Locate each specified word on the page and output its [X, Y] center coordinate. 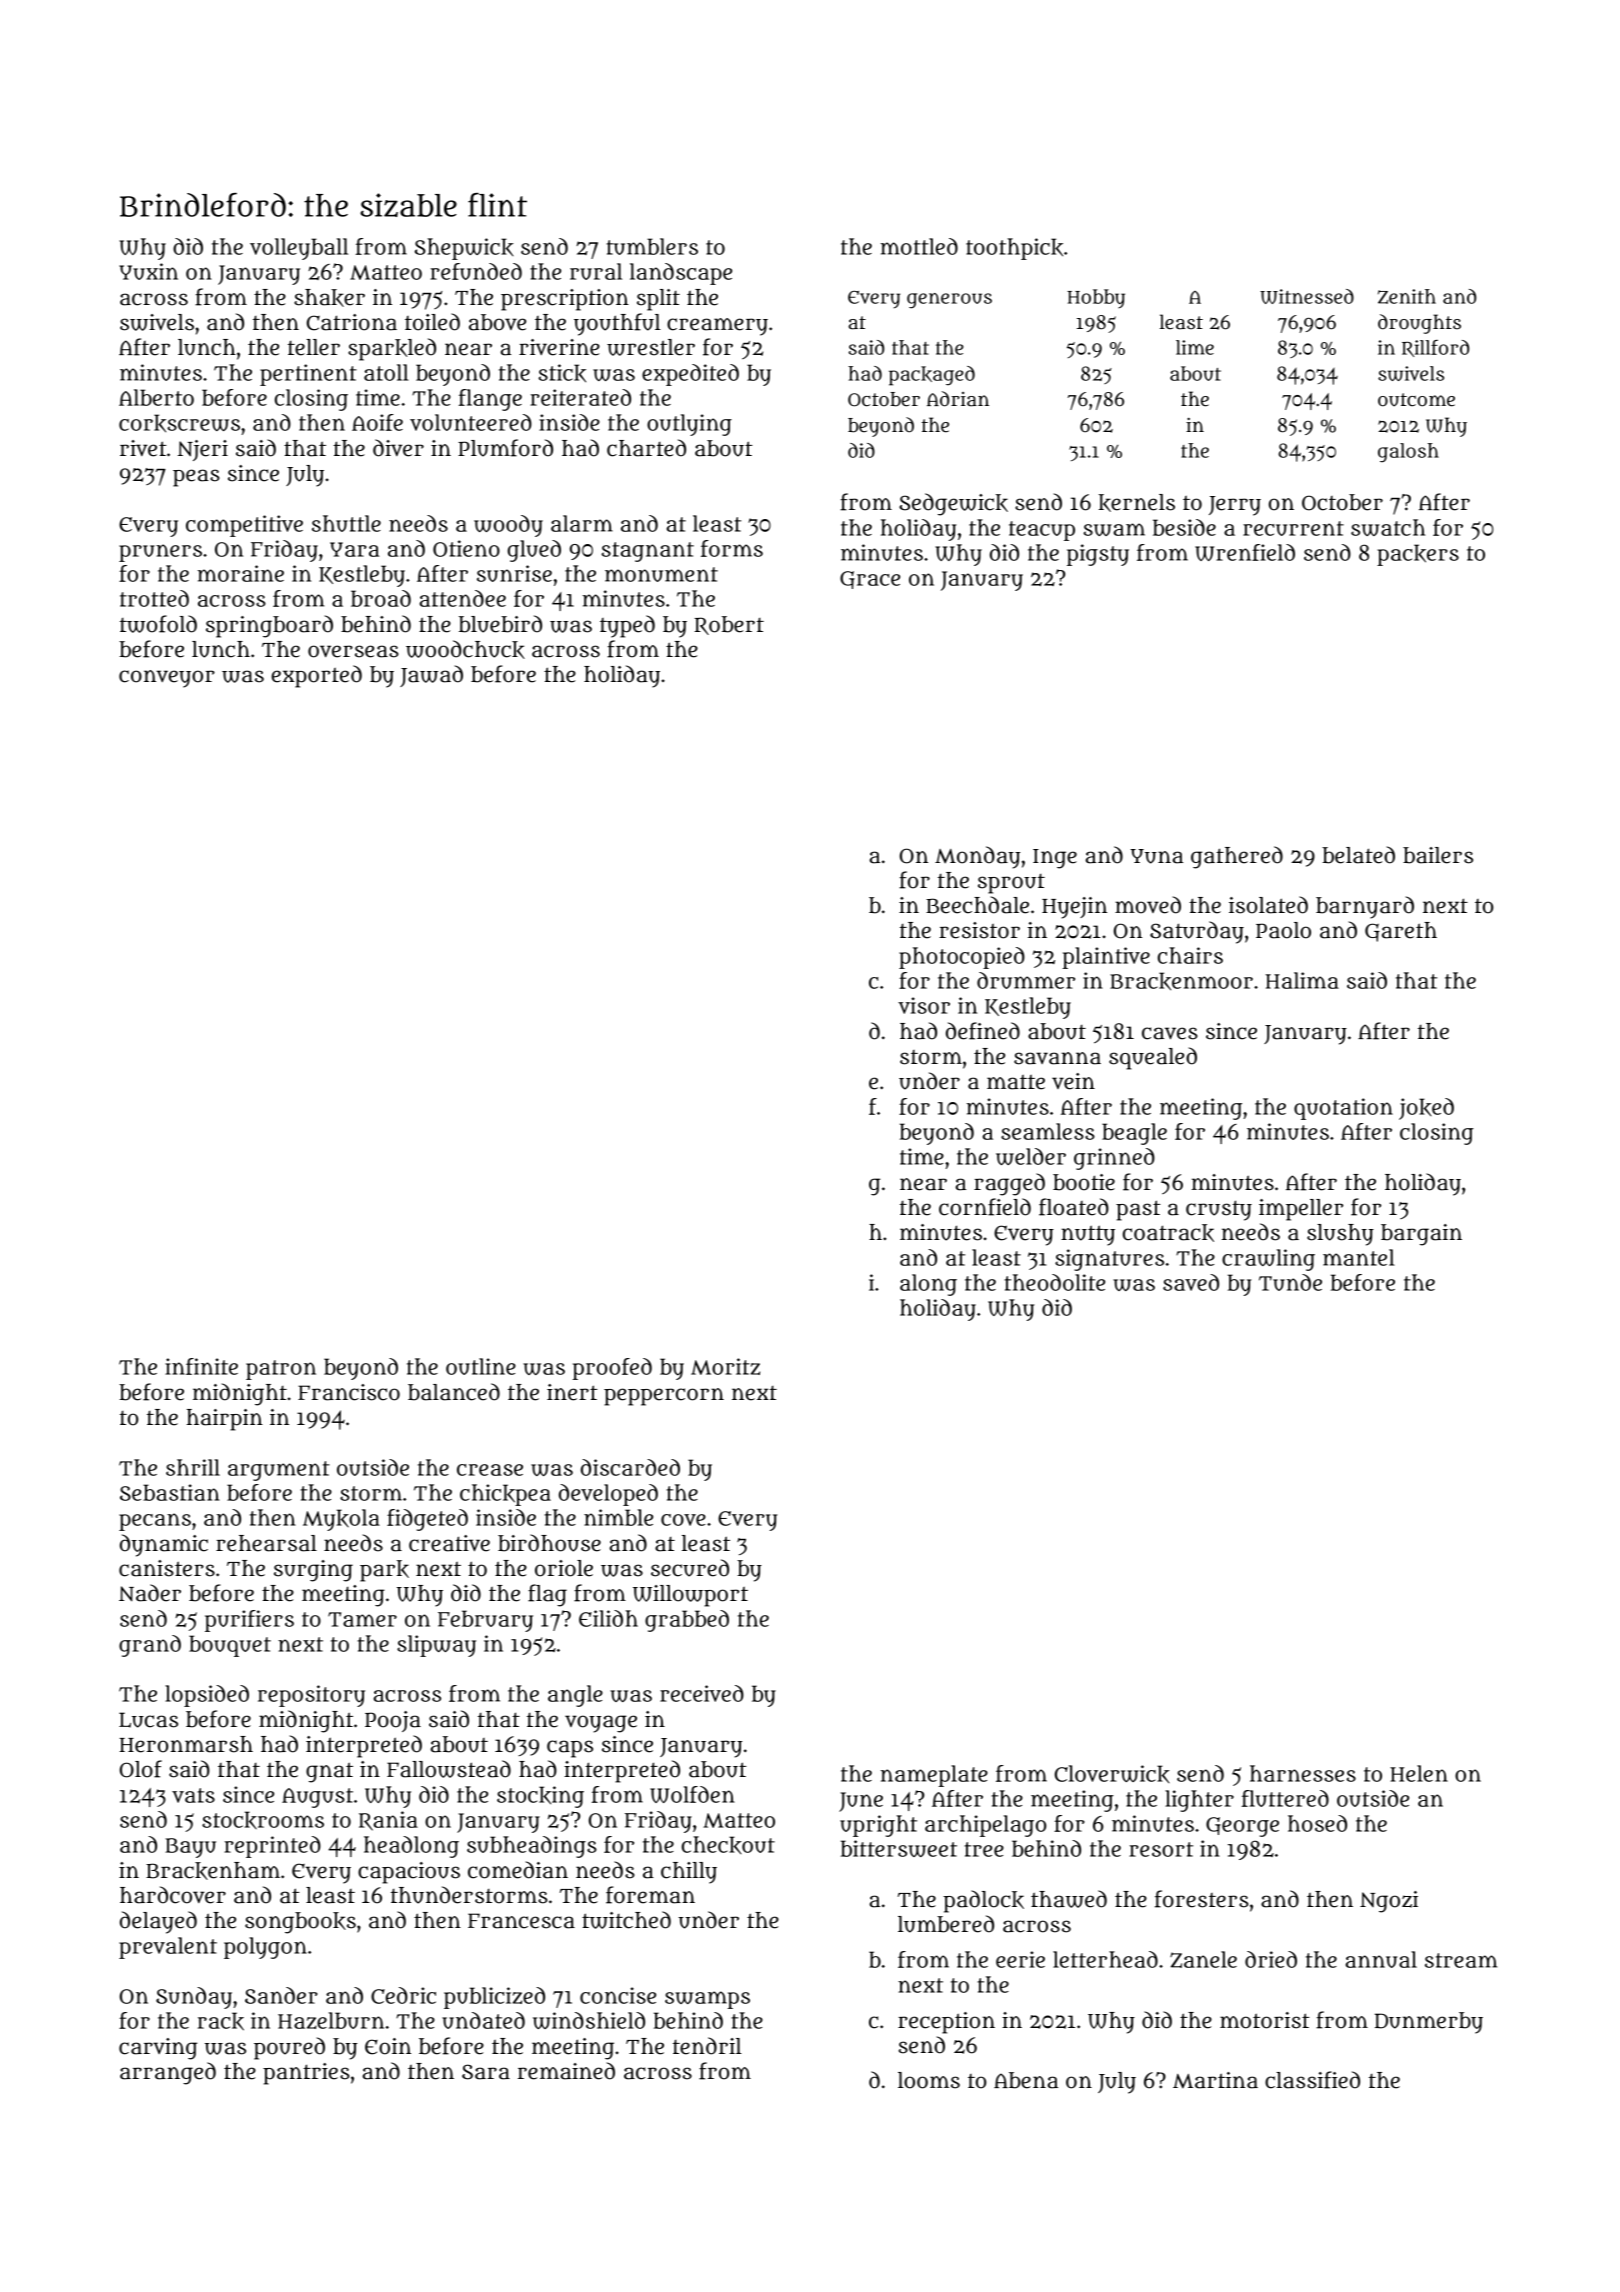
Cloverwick [1112, 1774]
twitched [626, 1920]
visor [924, 1005]
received [702, 1693]
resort [1161, 1849]
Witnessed [1307, 296]
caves [1170, 1033]
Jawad [431, 676]
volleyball [299, 249]
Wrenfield [1245, 552]
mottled [919, 246]
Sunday [194, 1998]
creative [449, 1543]
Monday [977, 857]
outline [481, 1366]
